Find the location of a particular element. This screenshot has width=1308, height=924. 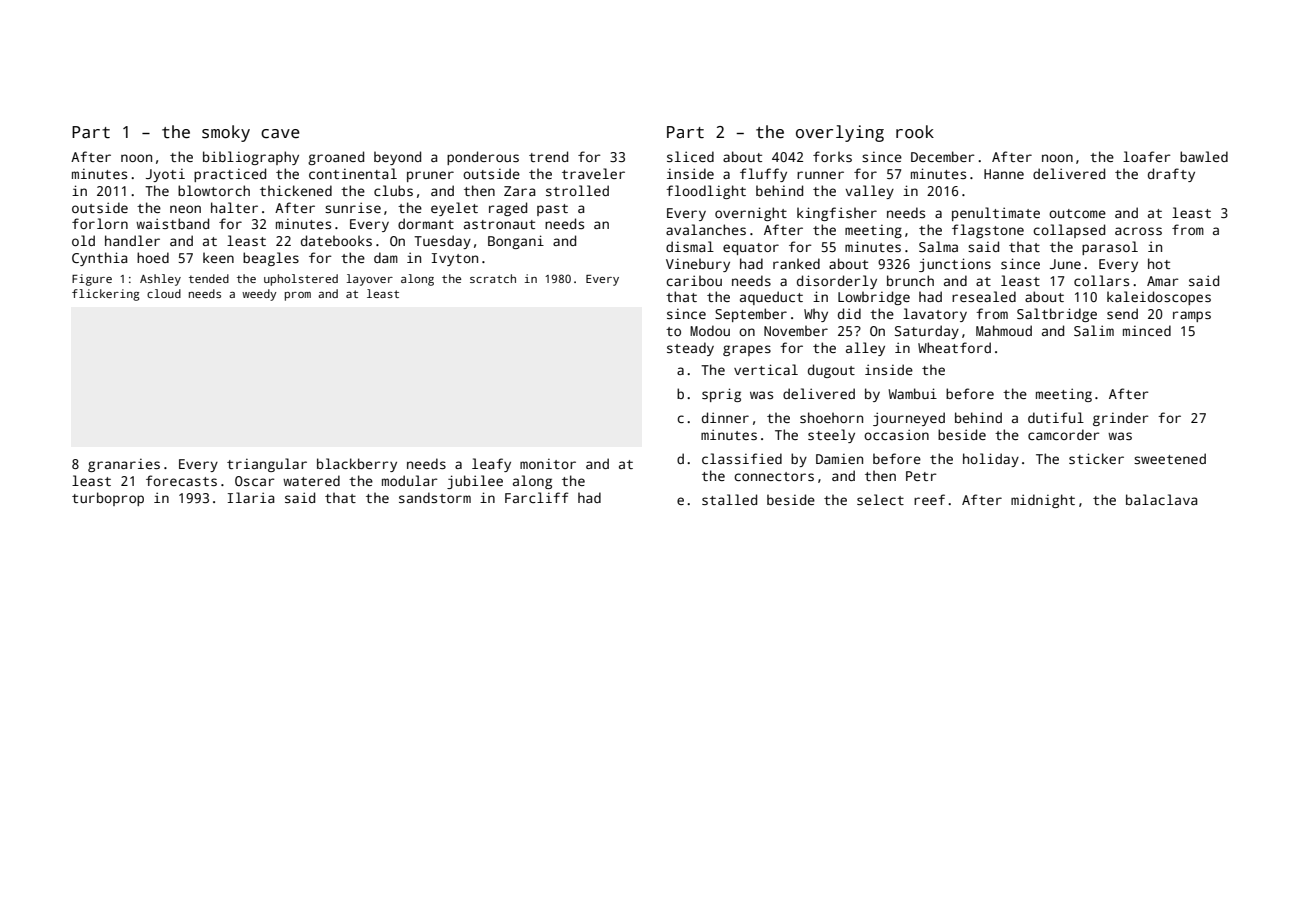

dinner is located at coordinates (725, 417).
